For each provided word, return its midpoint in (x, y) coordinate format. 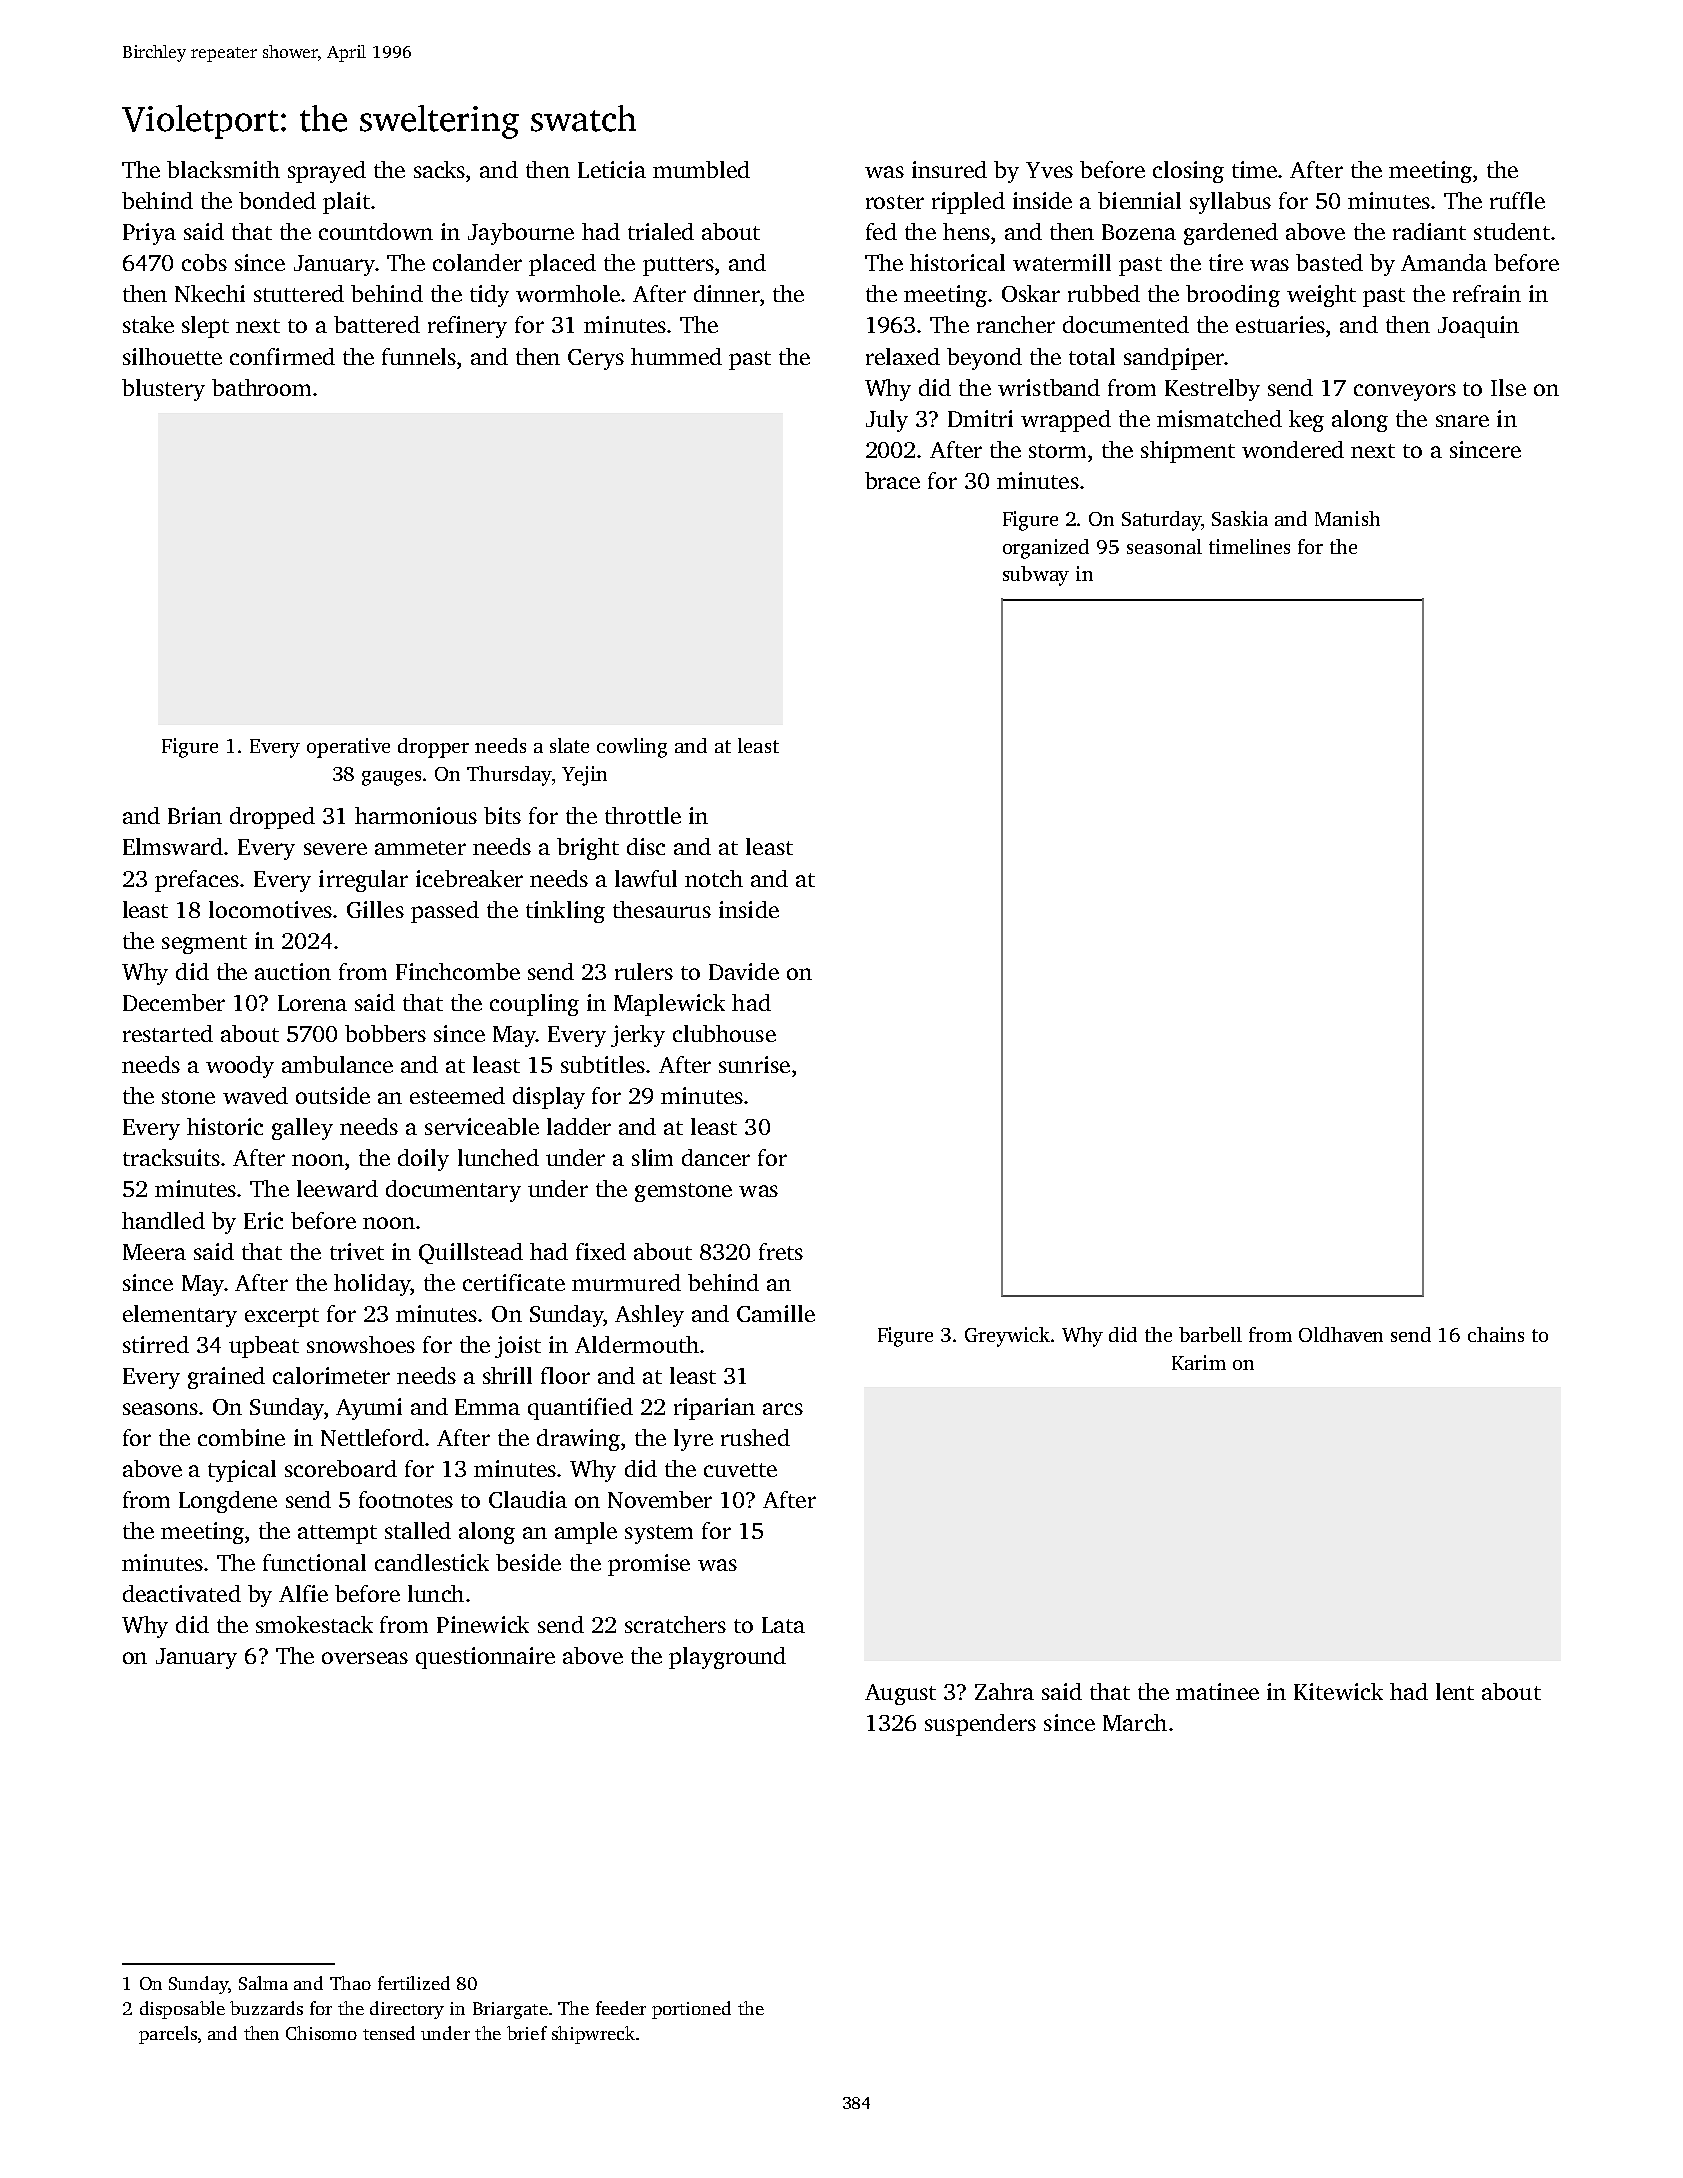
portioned (691, 2010)
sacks (439, 169)
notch (714, 878)
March (1135, 1722)
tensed (389, 2033)
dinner (727, 293)
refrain (1487, 293)
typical (242, 1471)
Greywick (1007, 1337)
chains (1496, 1334)
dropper (433, 748)
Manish (1347, 518)
